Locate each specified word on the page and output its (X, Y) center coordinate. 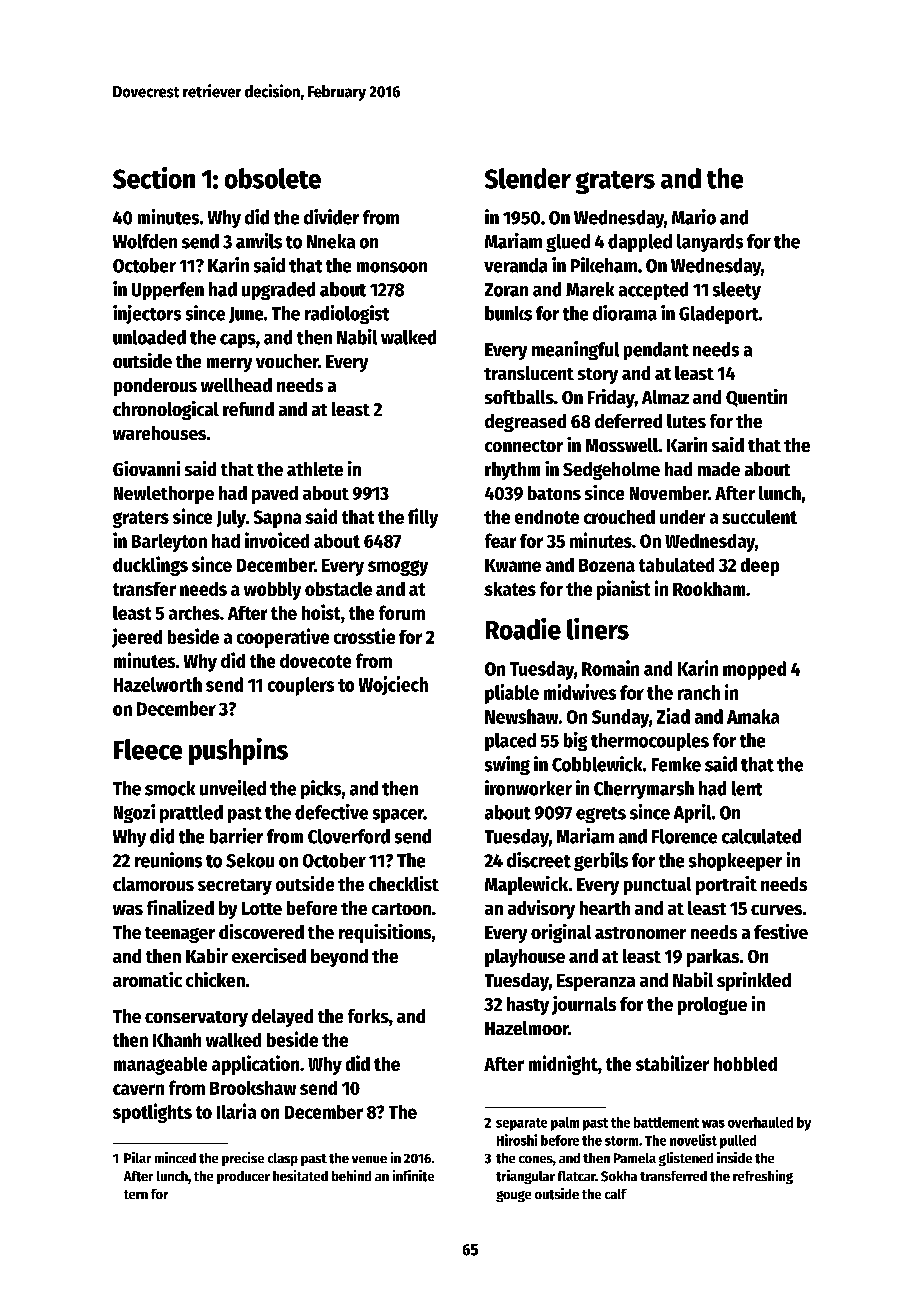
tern (136, 1194)
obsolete (273, 178)
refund (248, 409)
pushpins (238, 751)
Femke (676, 764)
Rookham (709, 589)
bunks (508, 313)
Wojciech (393, 685)
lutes (686, 421)
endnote (547, 517)
